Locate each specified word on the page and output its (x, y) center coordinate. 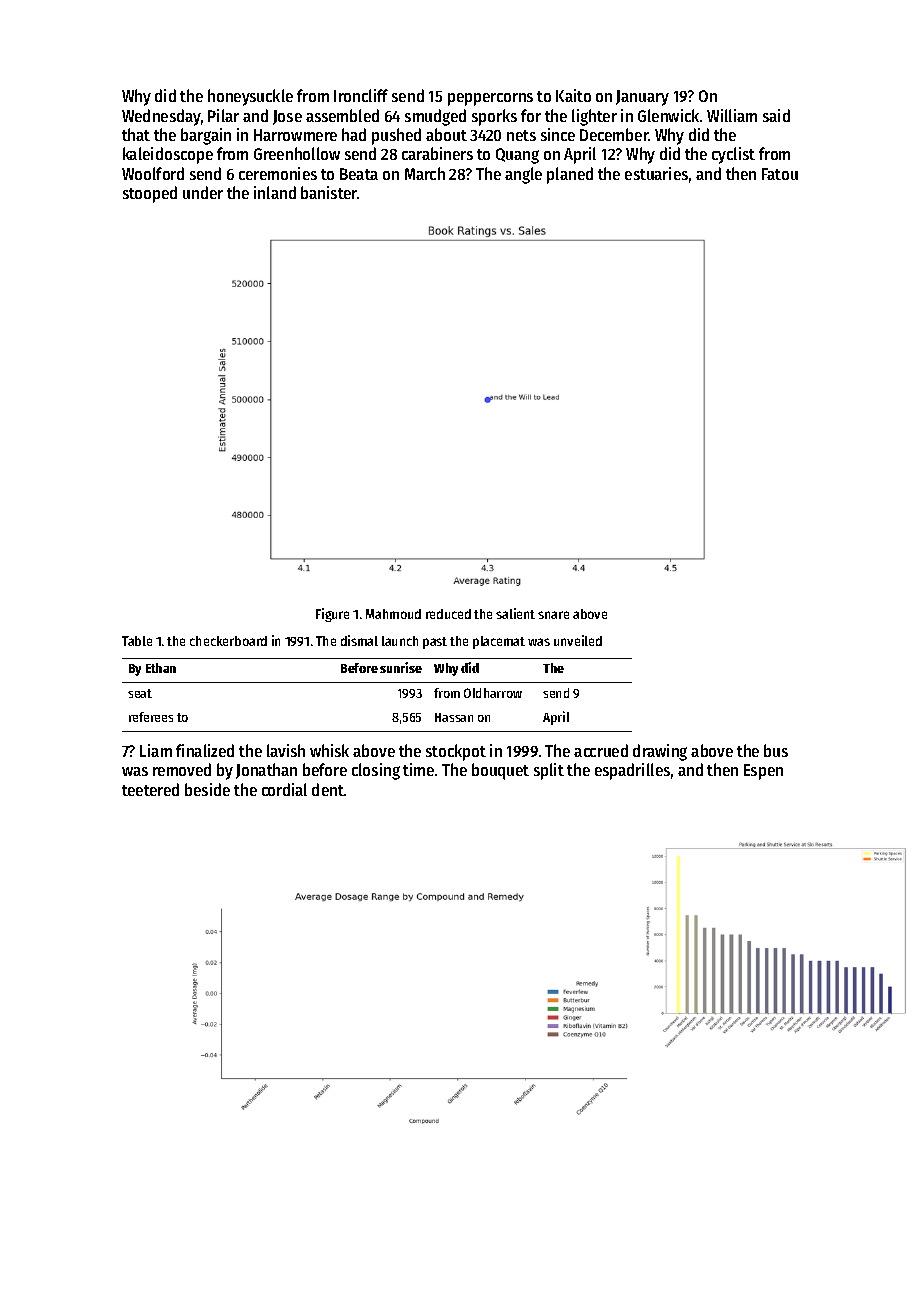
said (776, 115)
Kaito (573, 95)
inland (275, 192)
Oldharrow (493, 693)
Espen (763, 772)
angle (523, 175)
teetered (150, 789)
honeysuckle (250, 97)
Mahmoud (393, 614)
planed (570, 175)
